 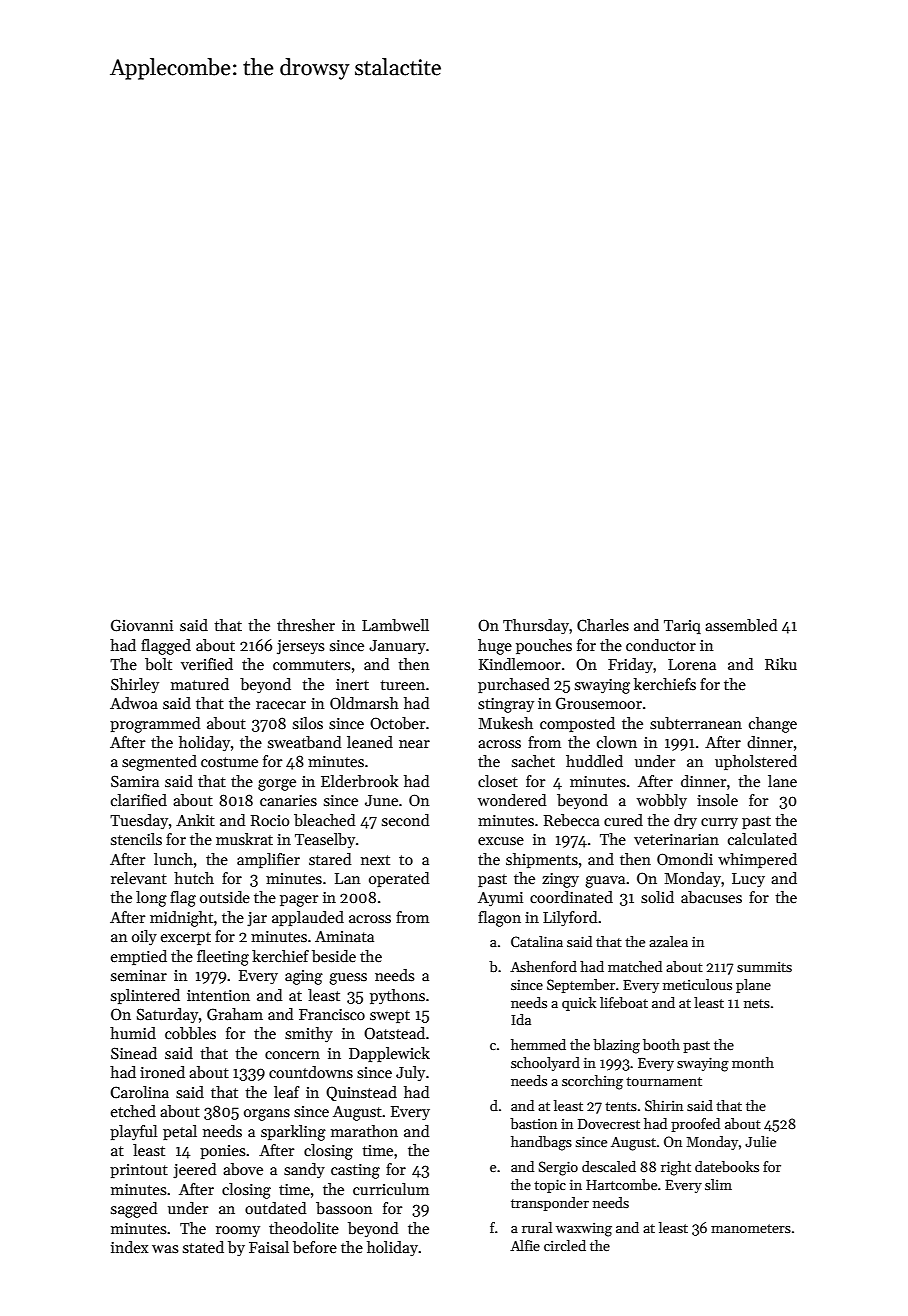 I want to click on bastion, so click(x=533, y=1123).
